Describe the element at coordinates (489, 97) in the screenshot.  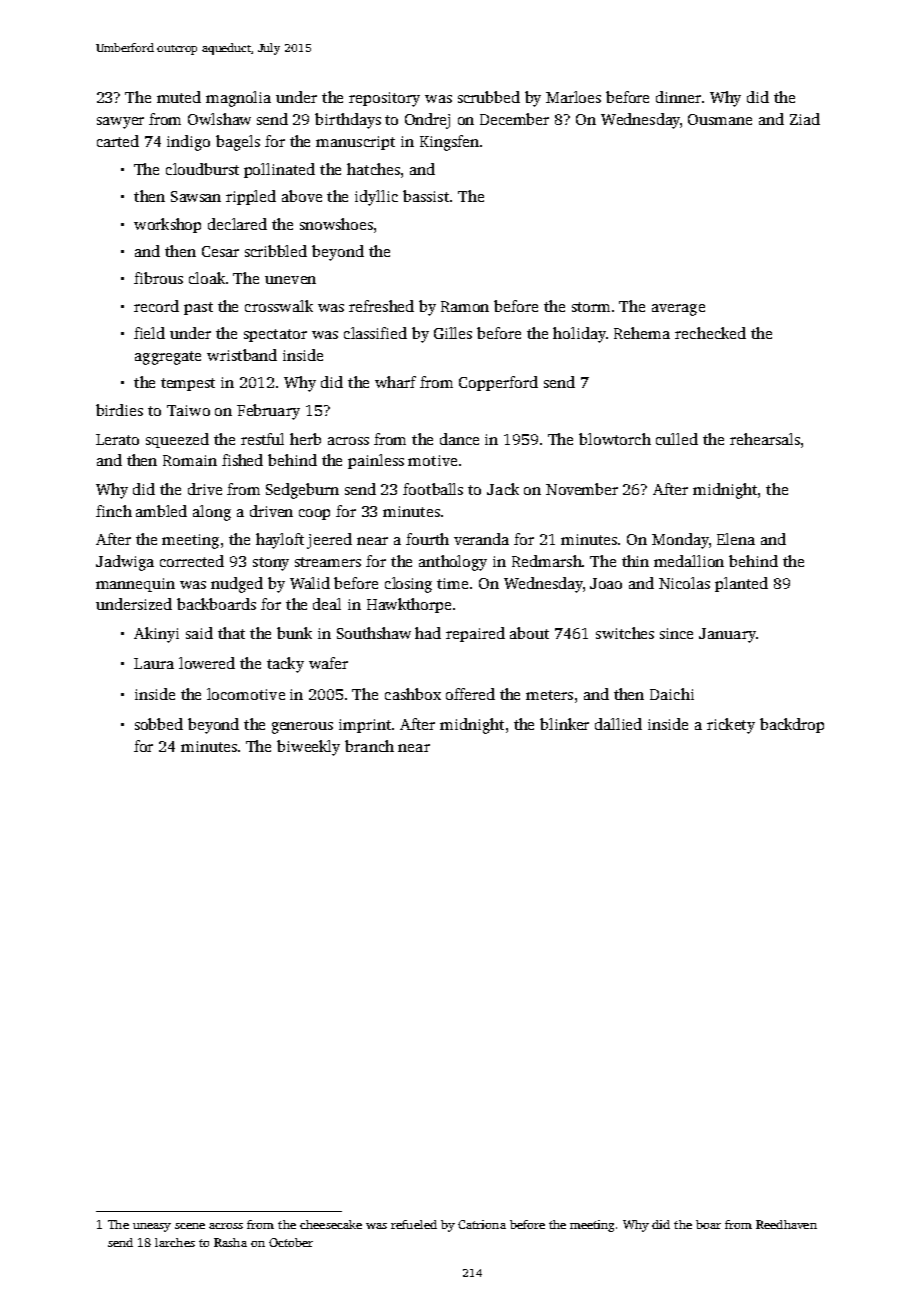
I see `scrubbed` at that location.
